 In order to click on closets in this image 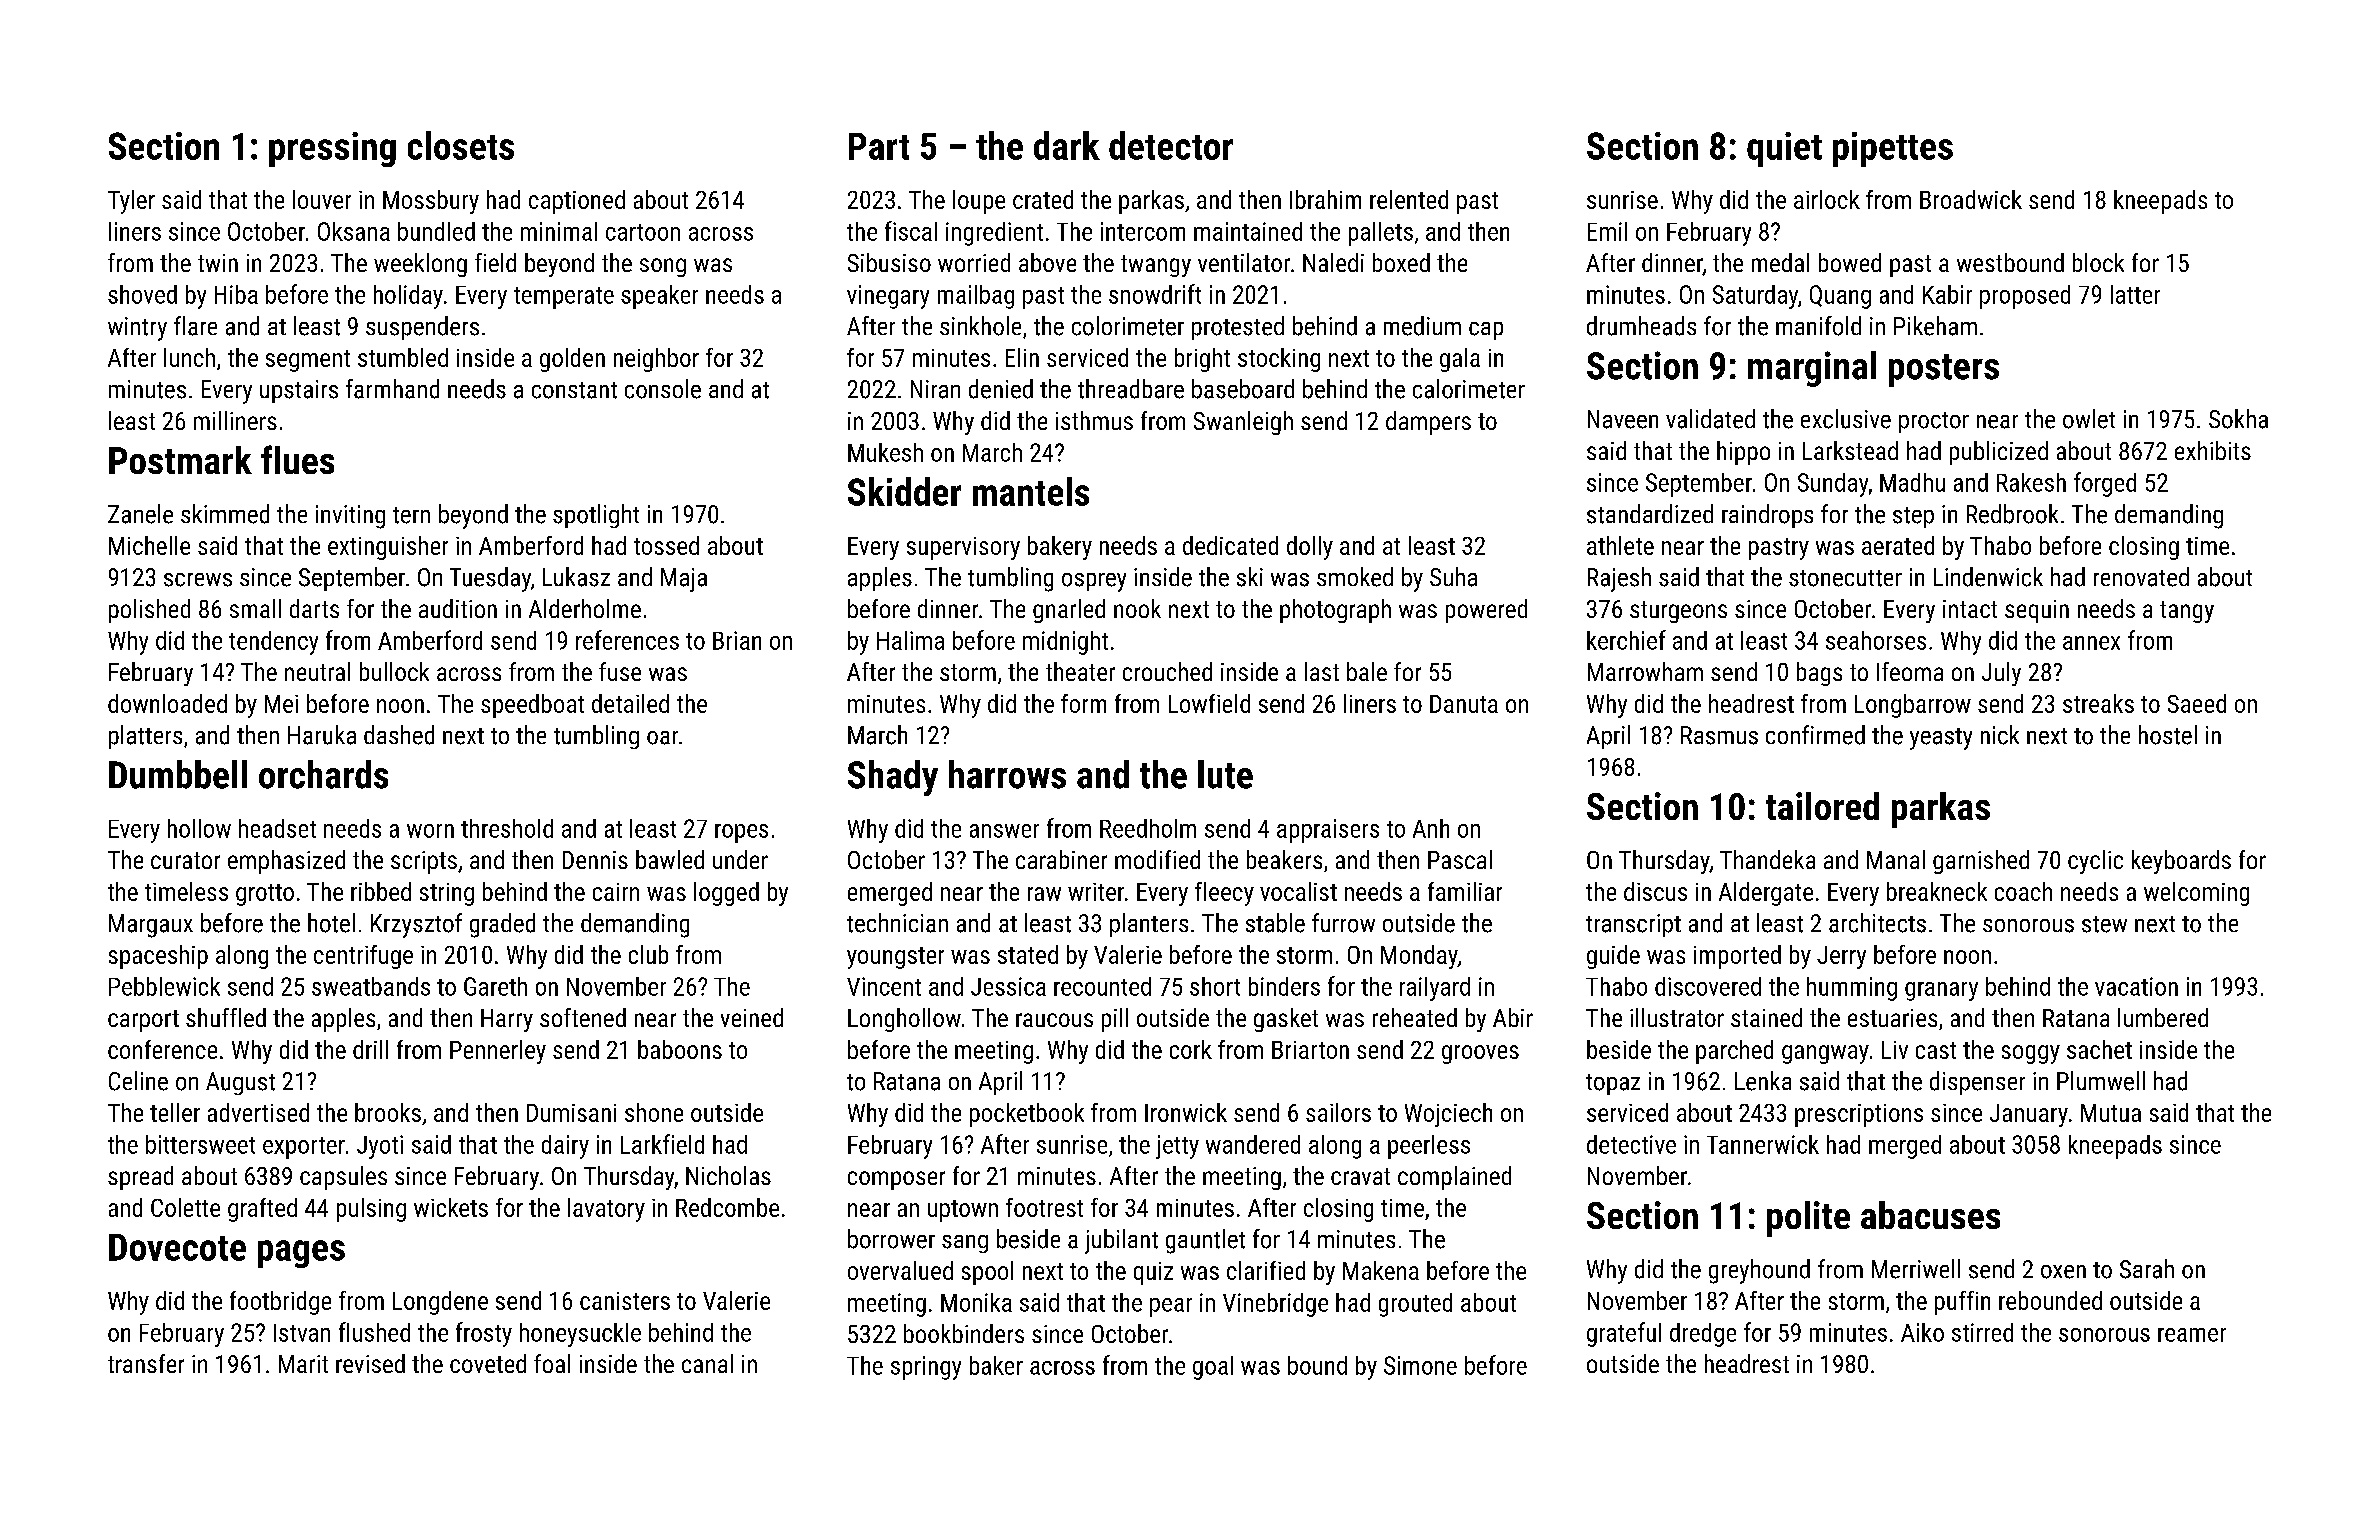, I will do `click(461, 145)`.
